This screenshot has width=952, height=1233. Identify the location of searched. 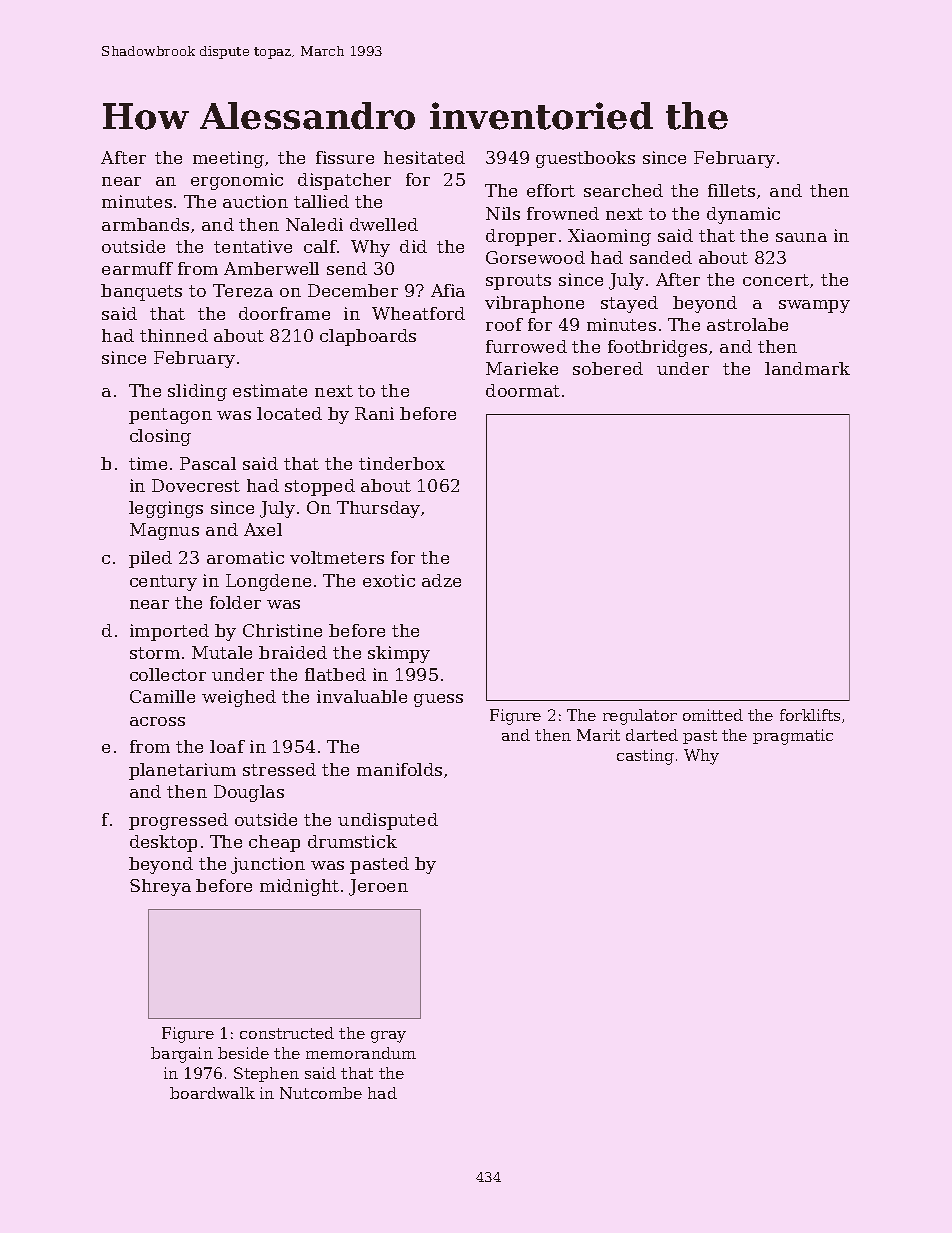
(623, 190).
